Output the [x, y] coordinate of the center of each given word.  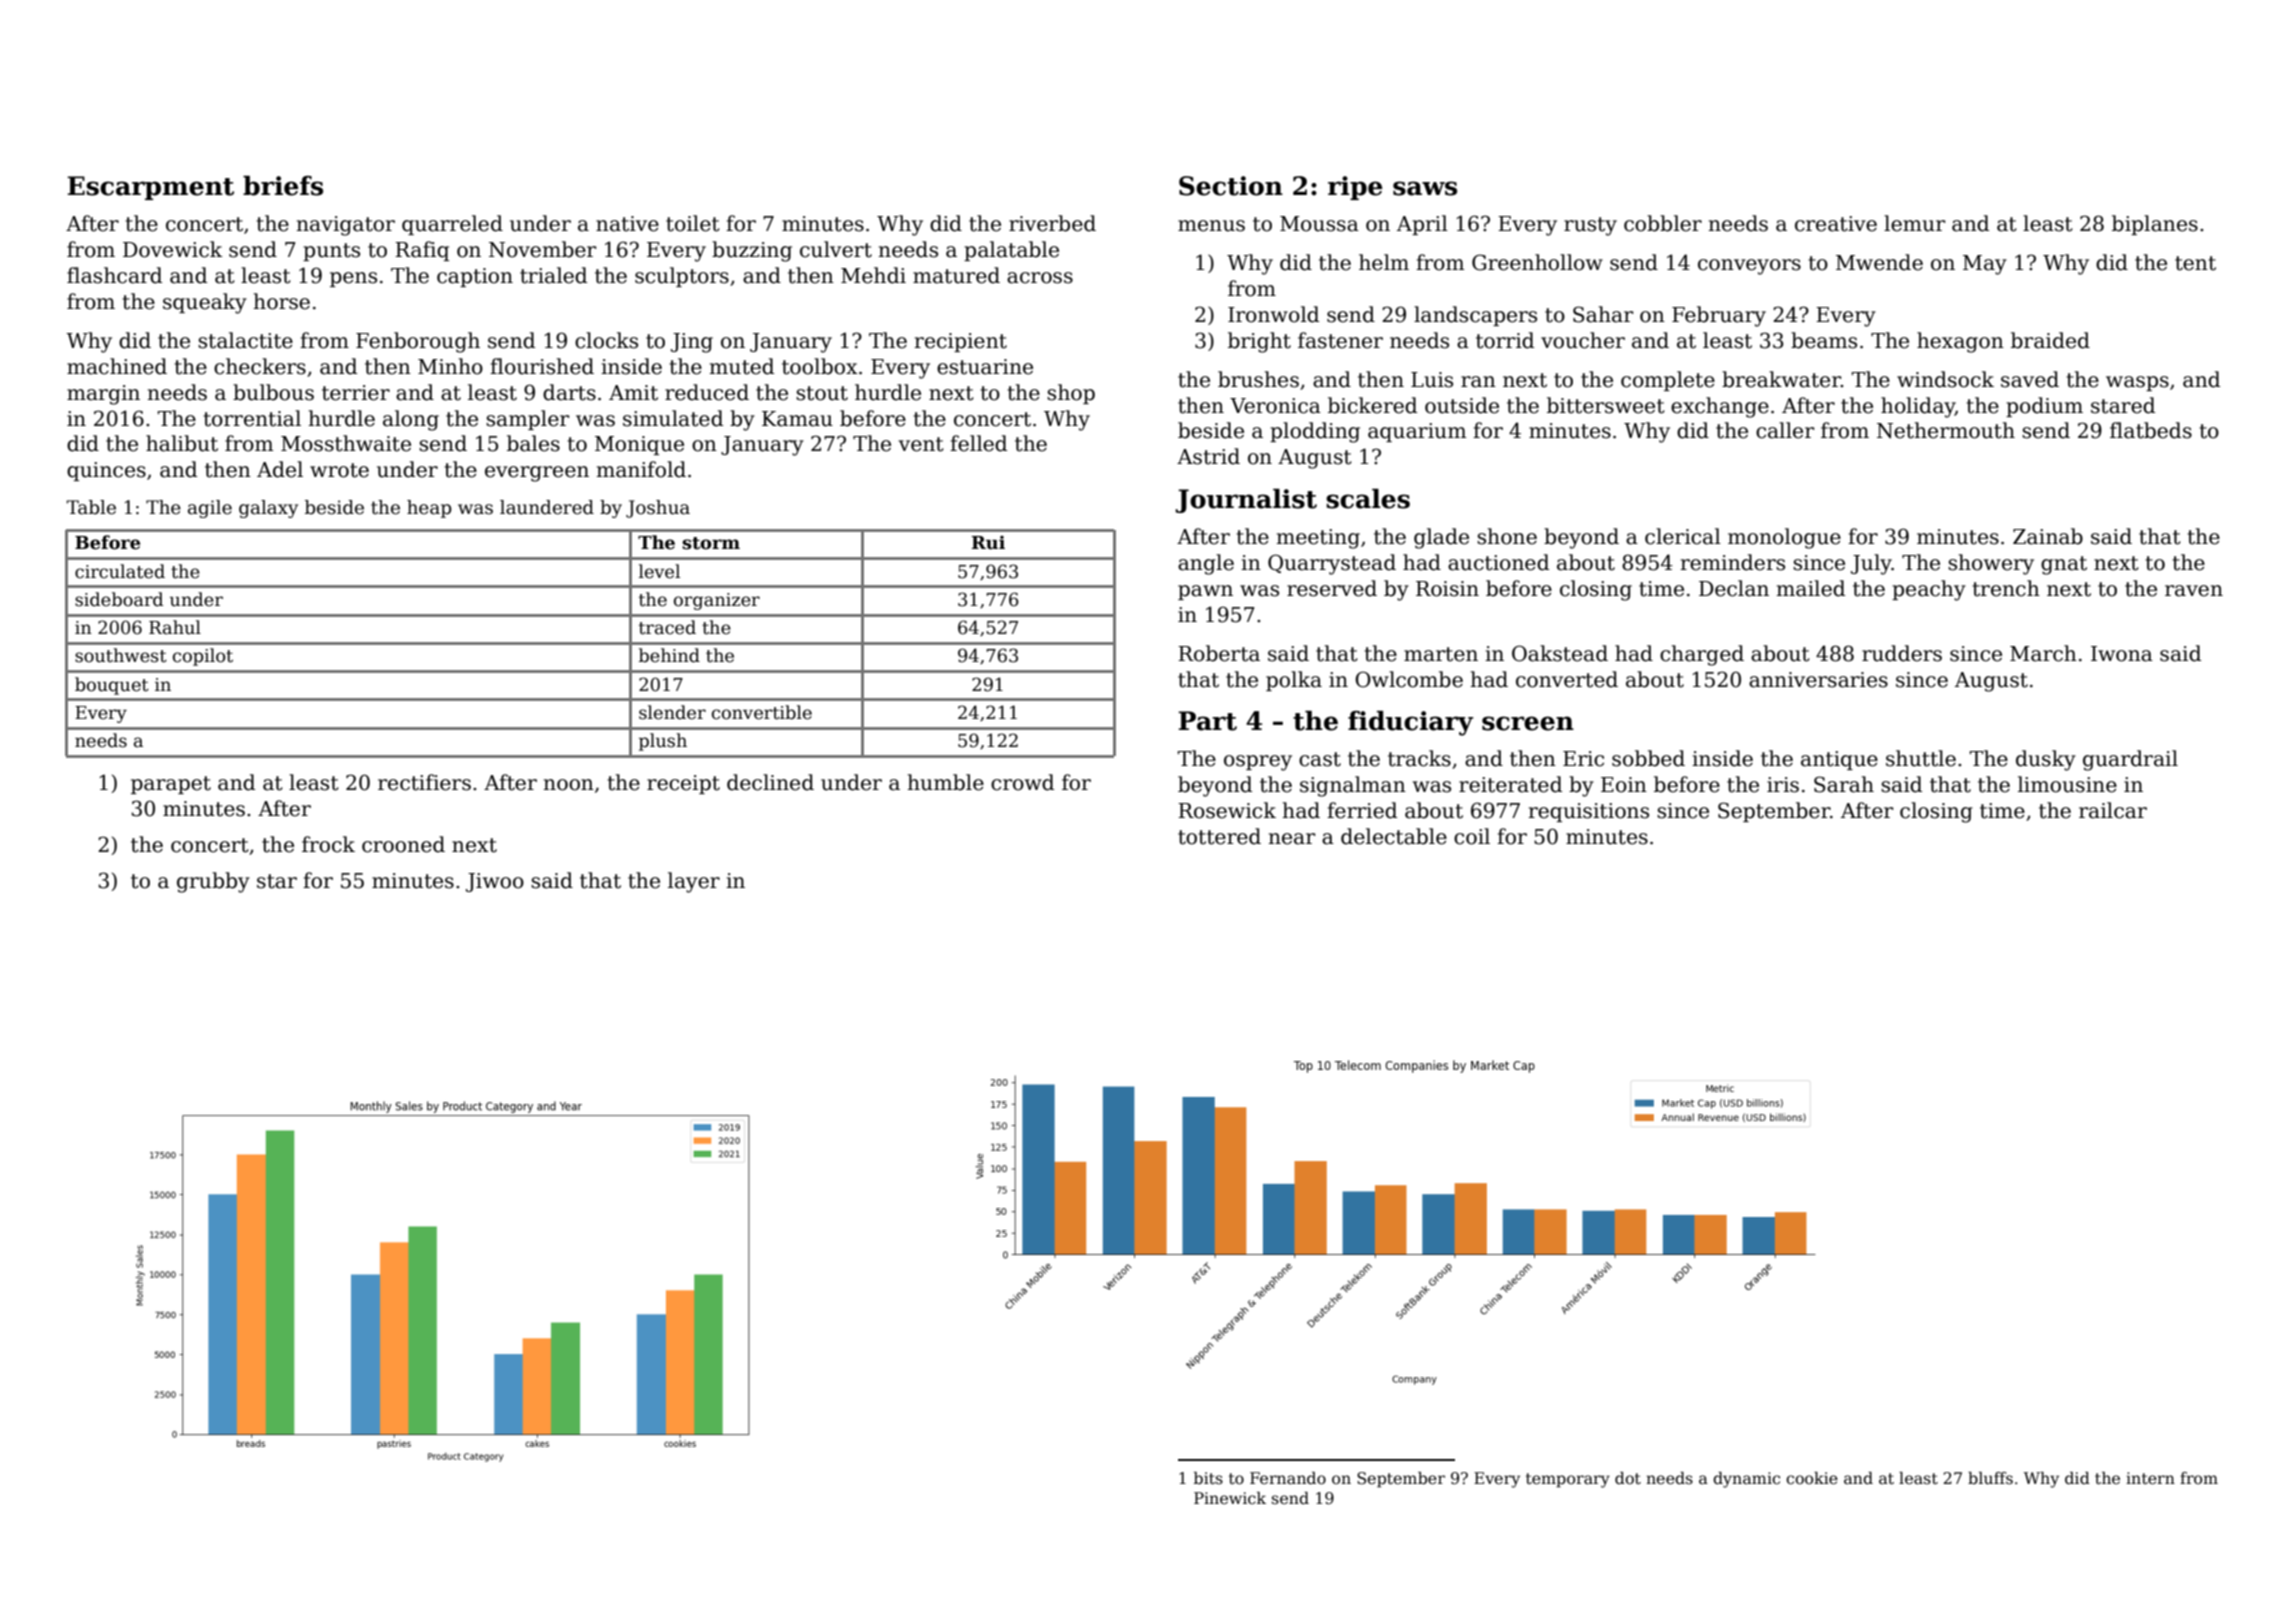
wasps [2137, 383]
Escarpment [150, 188]
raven [2194, 591]
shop [1071, 394]
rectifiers [424, 782]
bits [1208, 1478]
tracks [1419, 758]
